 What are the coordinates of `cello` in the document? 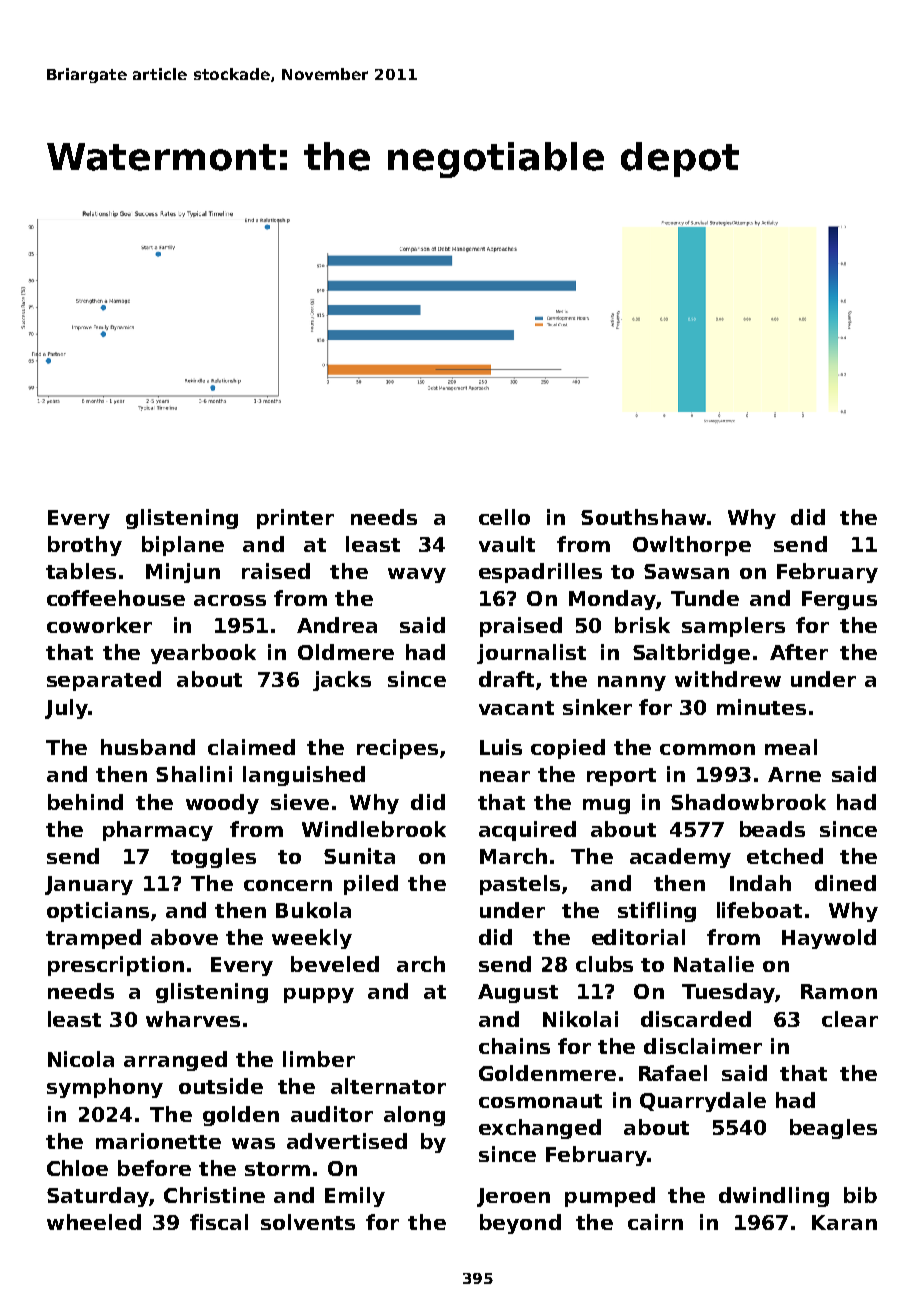 It's located at (504, 517).
